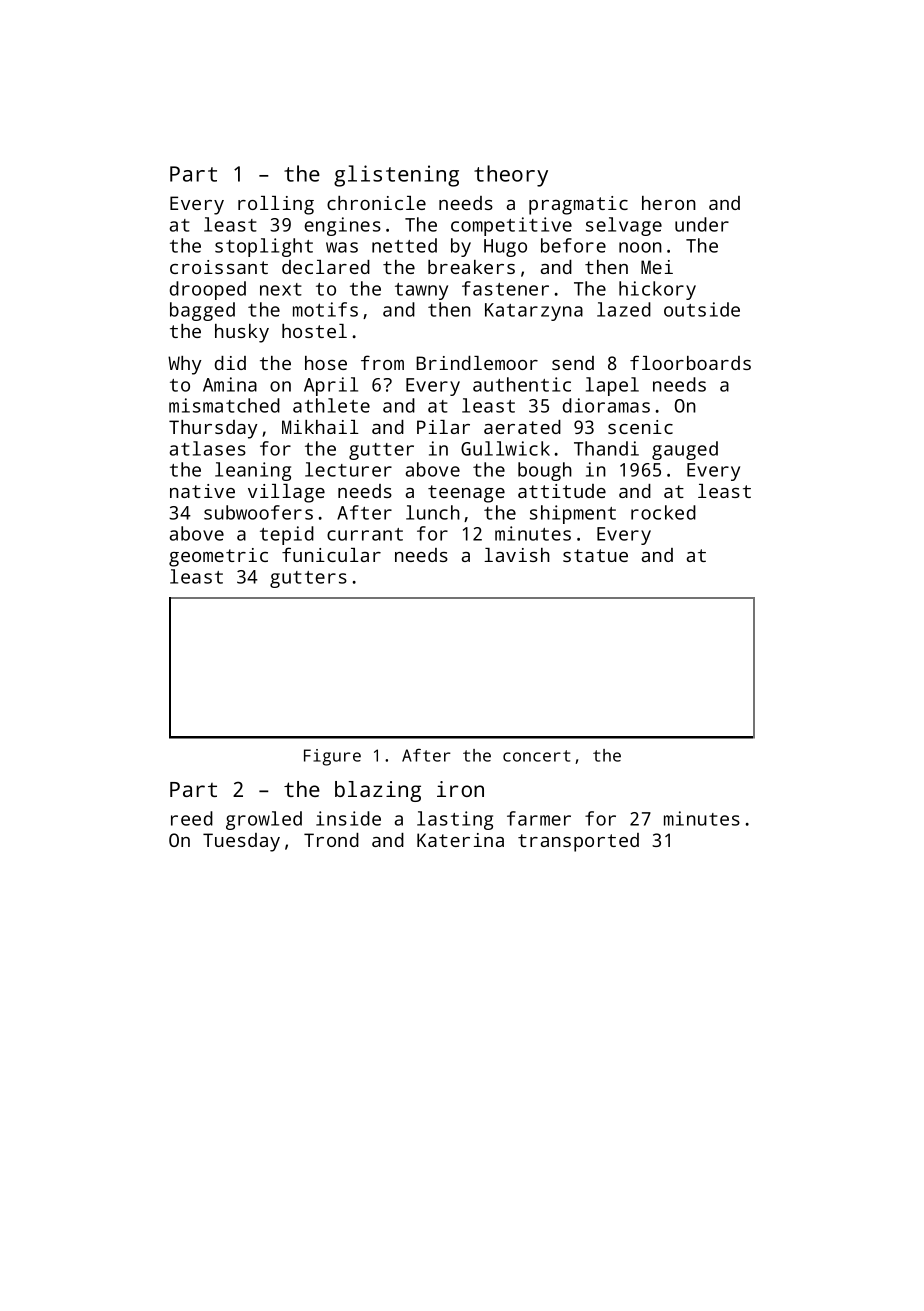 Image resolution: width=924 pixels, height=1311 pixels. I want to click on lasting, so click(455, 820).
